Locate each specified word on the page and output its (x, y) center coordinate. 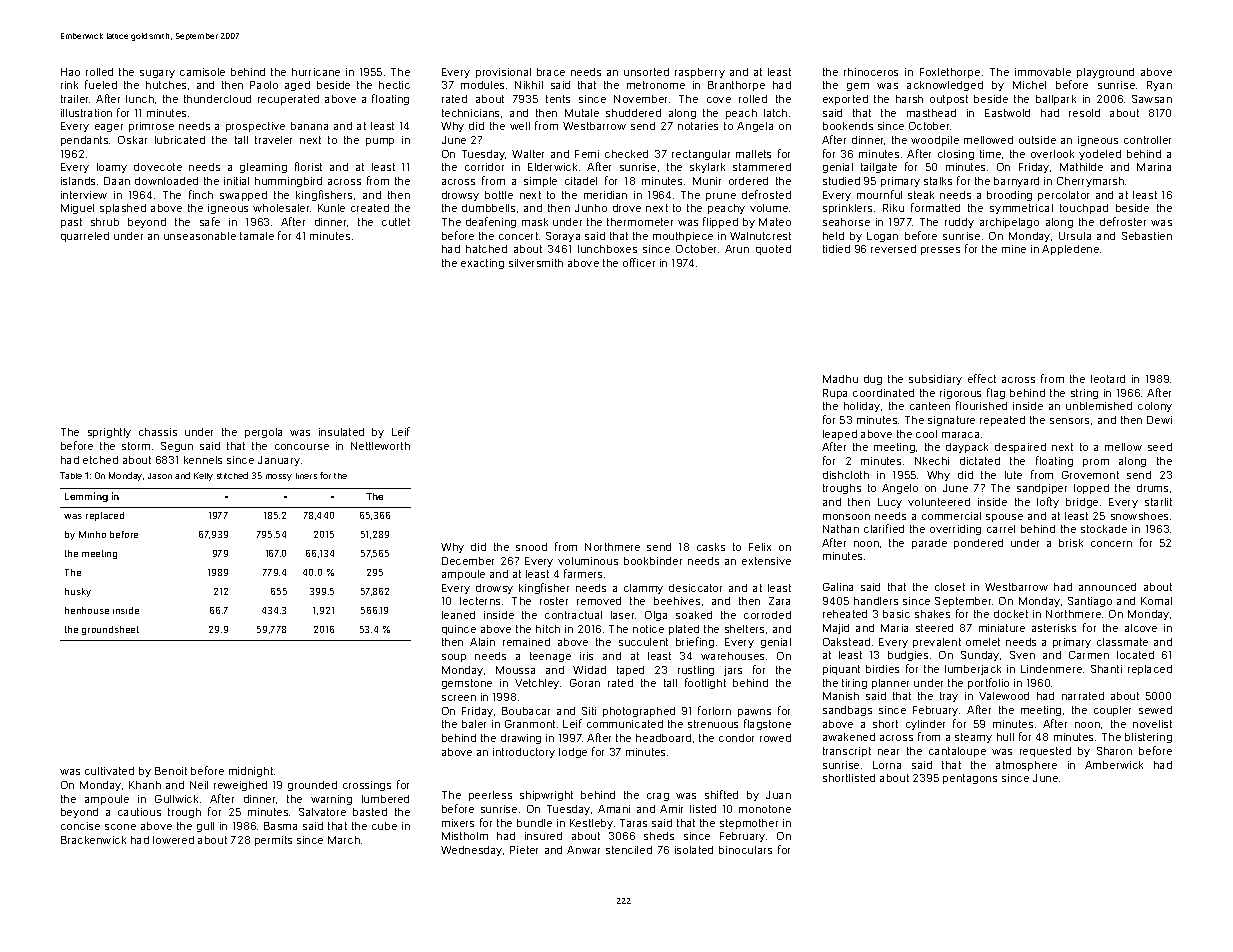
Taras (633, 823)
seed (1160, 447)
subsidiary (935, 380)
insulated (341, 432)
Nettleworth (380, 446)
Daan (117, 181)
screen (459, 698)
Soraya (563, 237)
